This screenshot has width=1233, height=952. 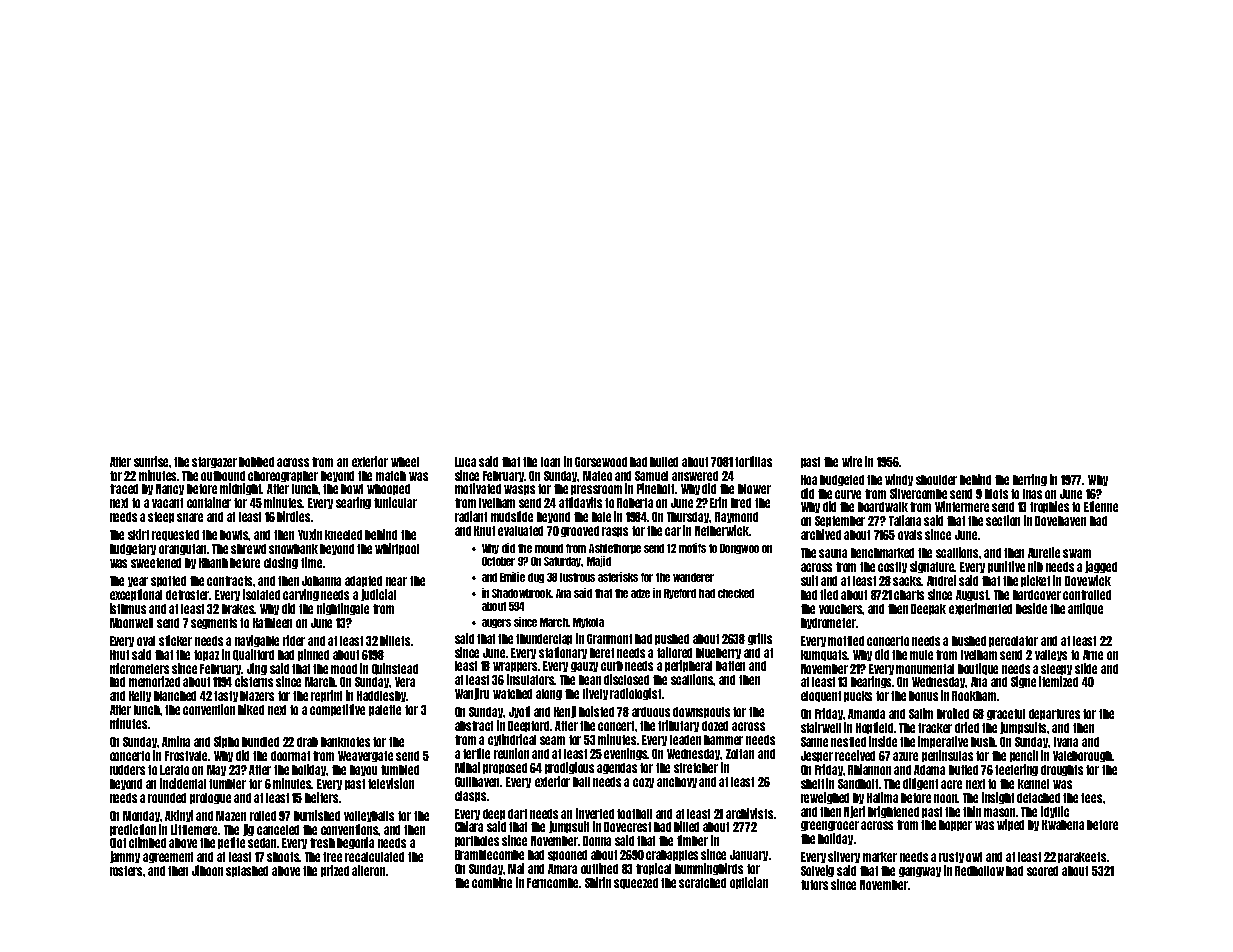 What do you see at coordinates (550, 462) in the screenshot?
I see `loan` at bounding box center [550, 462].
